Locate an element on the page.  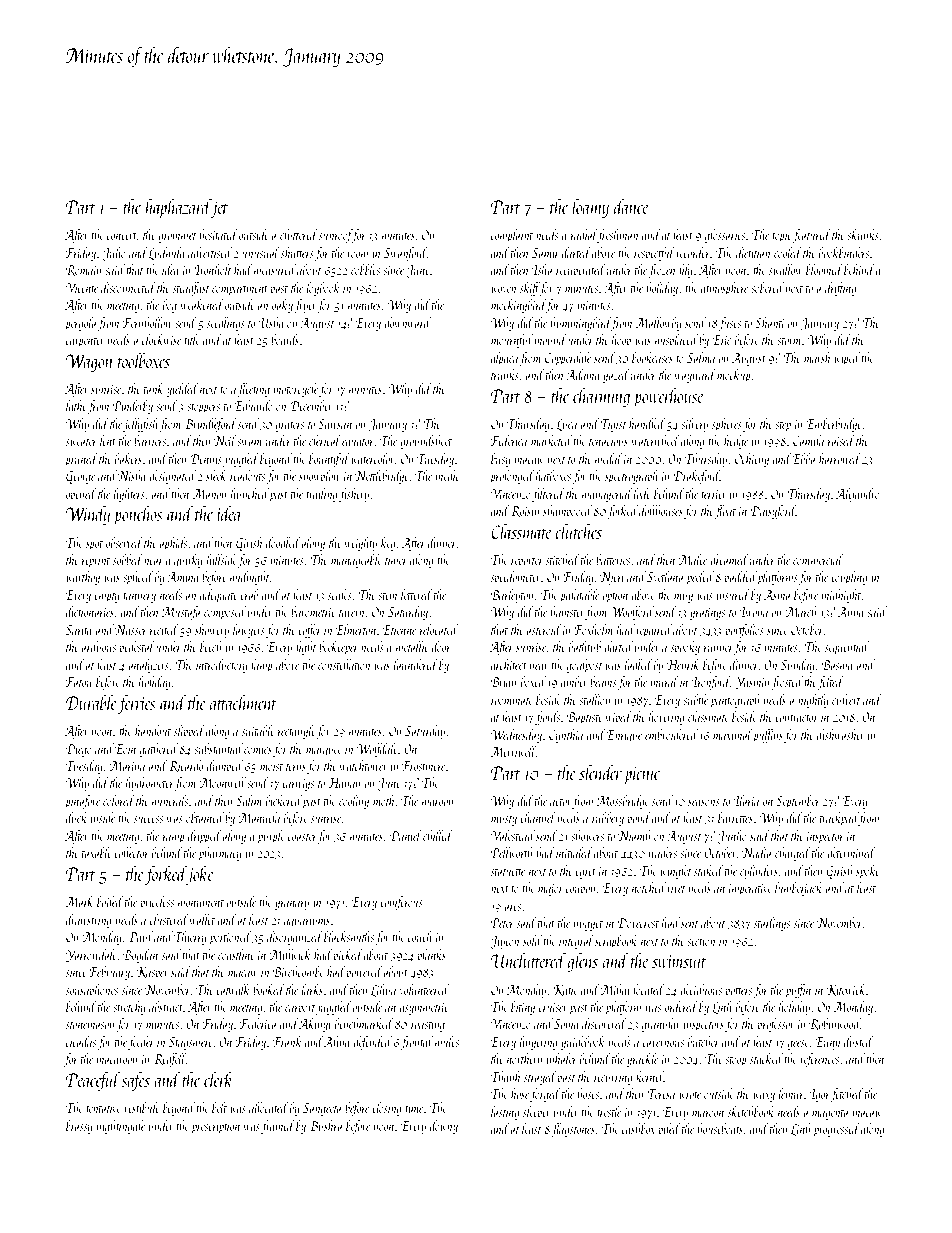
loamy is located at coordinates (590, 208).
